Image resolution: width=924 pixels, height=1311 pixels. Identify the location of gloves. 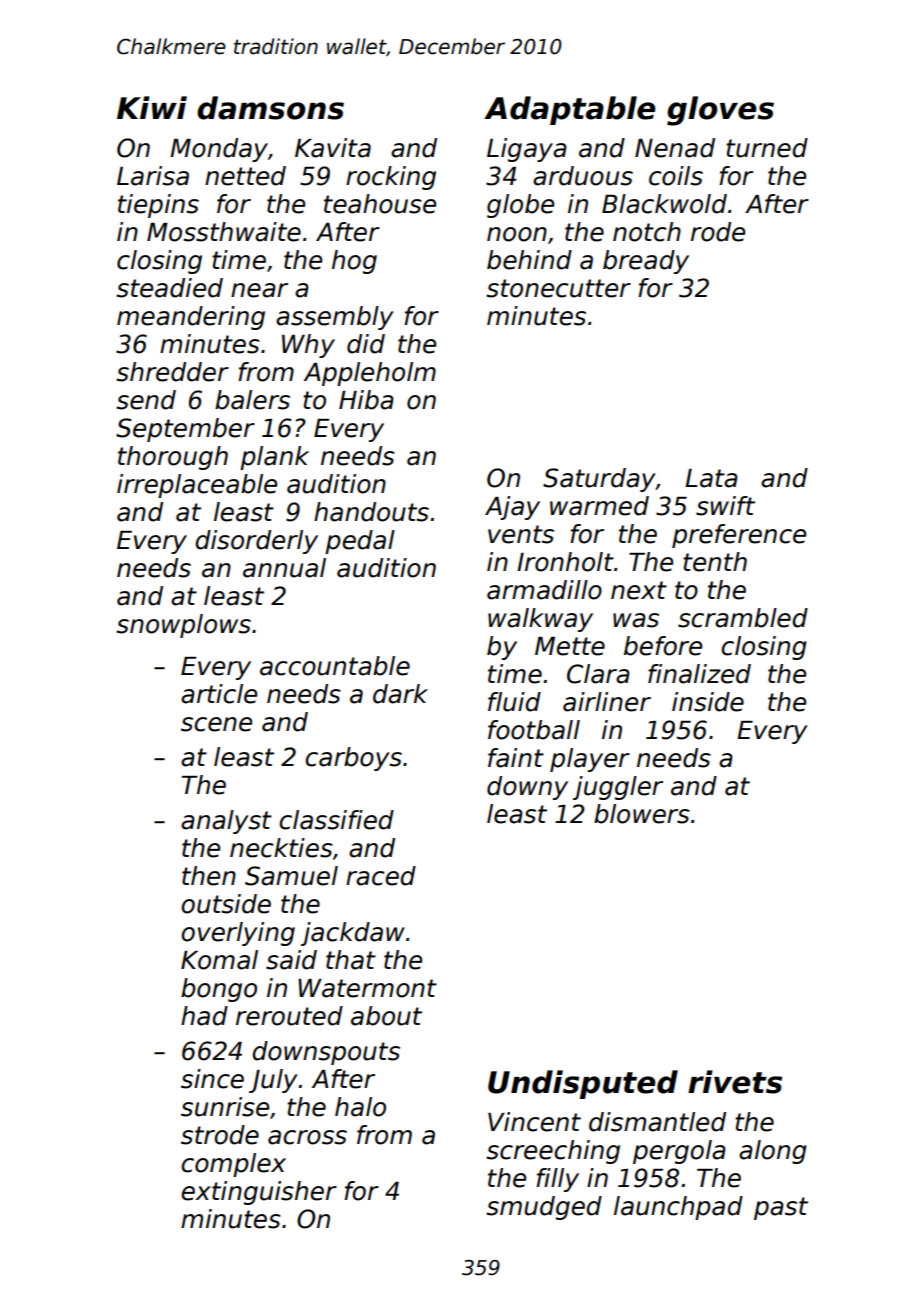
(720, 111).
